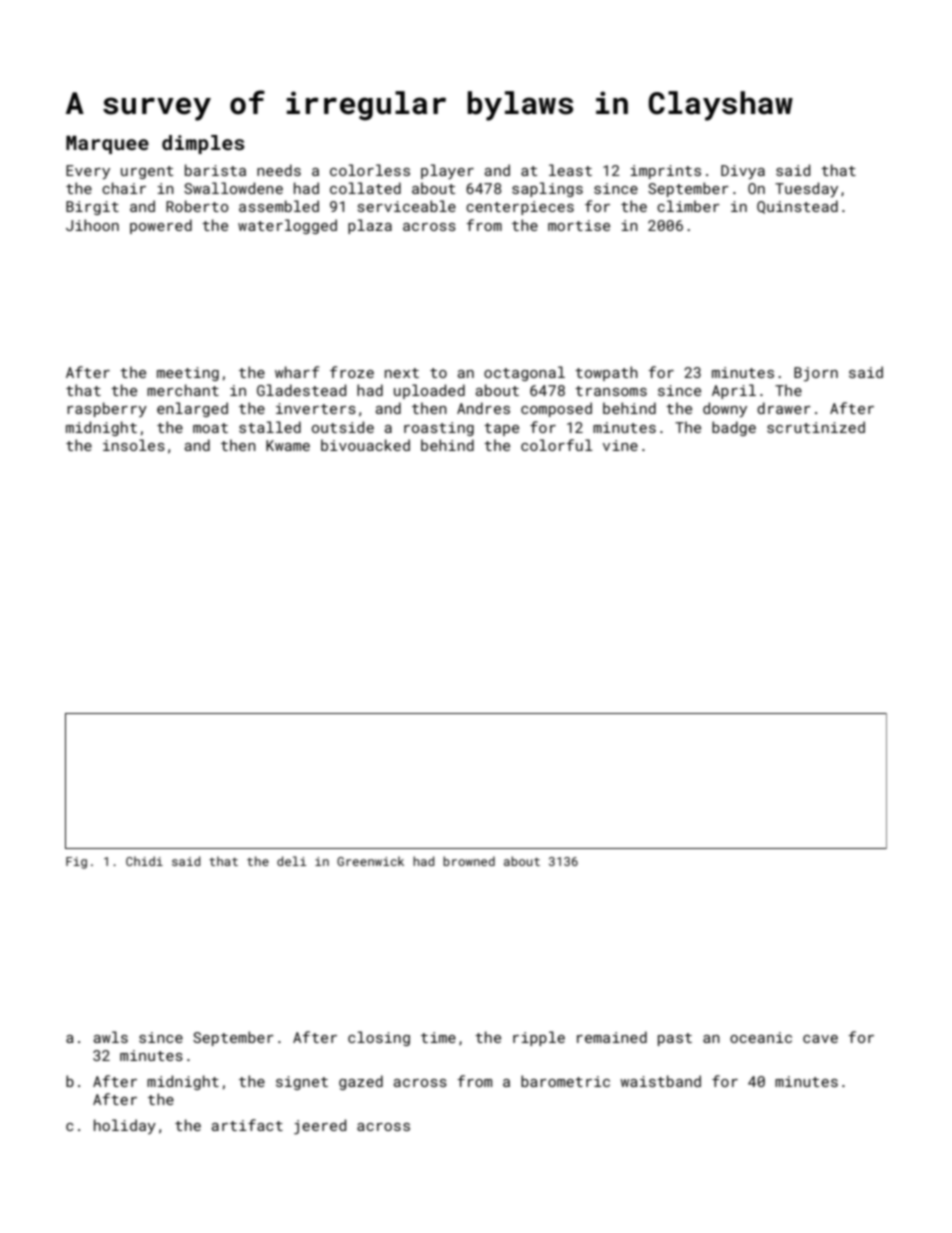  What do you see at coordinates (402, 373) in the image?
I see `next` at bounding box center [402, 373].
